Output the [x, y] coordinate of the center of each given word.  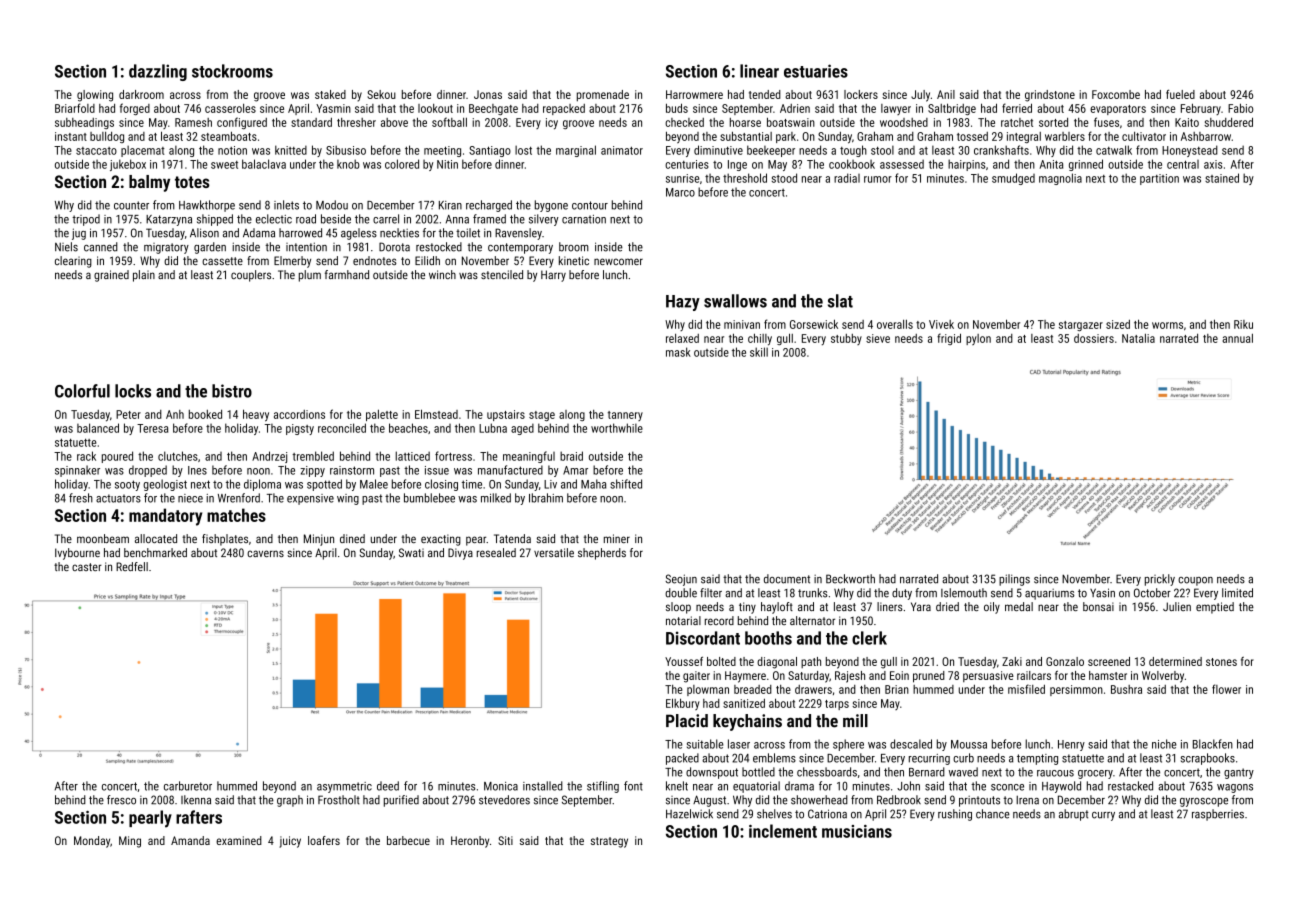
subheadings [84, 123]
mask [678, 352]
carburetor [188, 786]
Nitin [447, 164]
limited [1237, 593]
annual [1237, 338]
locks [133, 391]
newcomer [618, 261]
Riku [1243, 324]
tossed [972, 136]
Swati [411, 552]
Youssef [684, 661]
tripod [86, 220]
